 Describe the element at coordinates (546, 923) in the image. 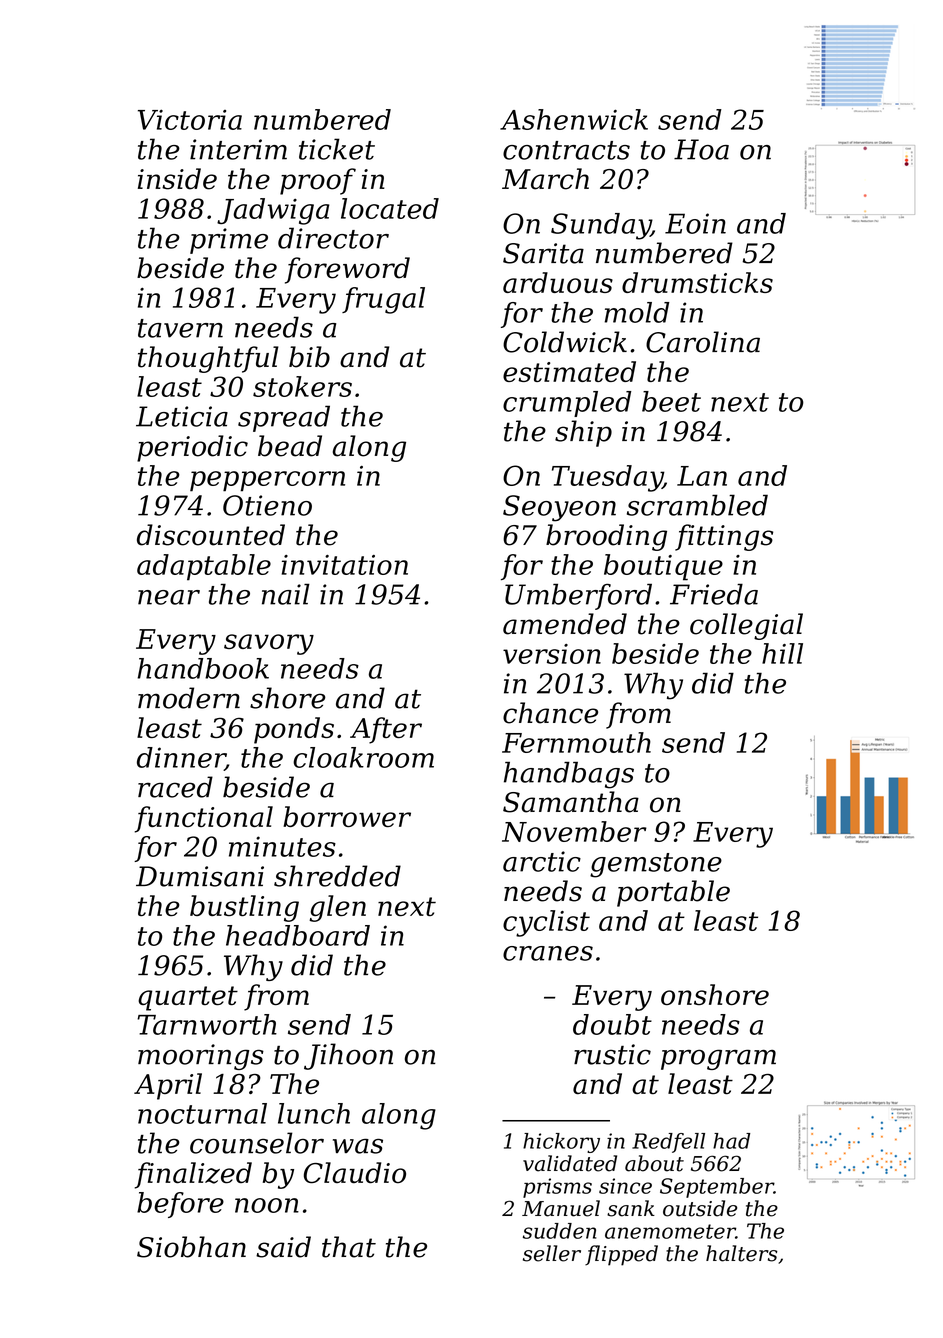

I see `cyclist` at that location.
